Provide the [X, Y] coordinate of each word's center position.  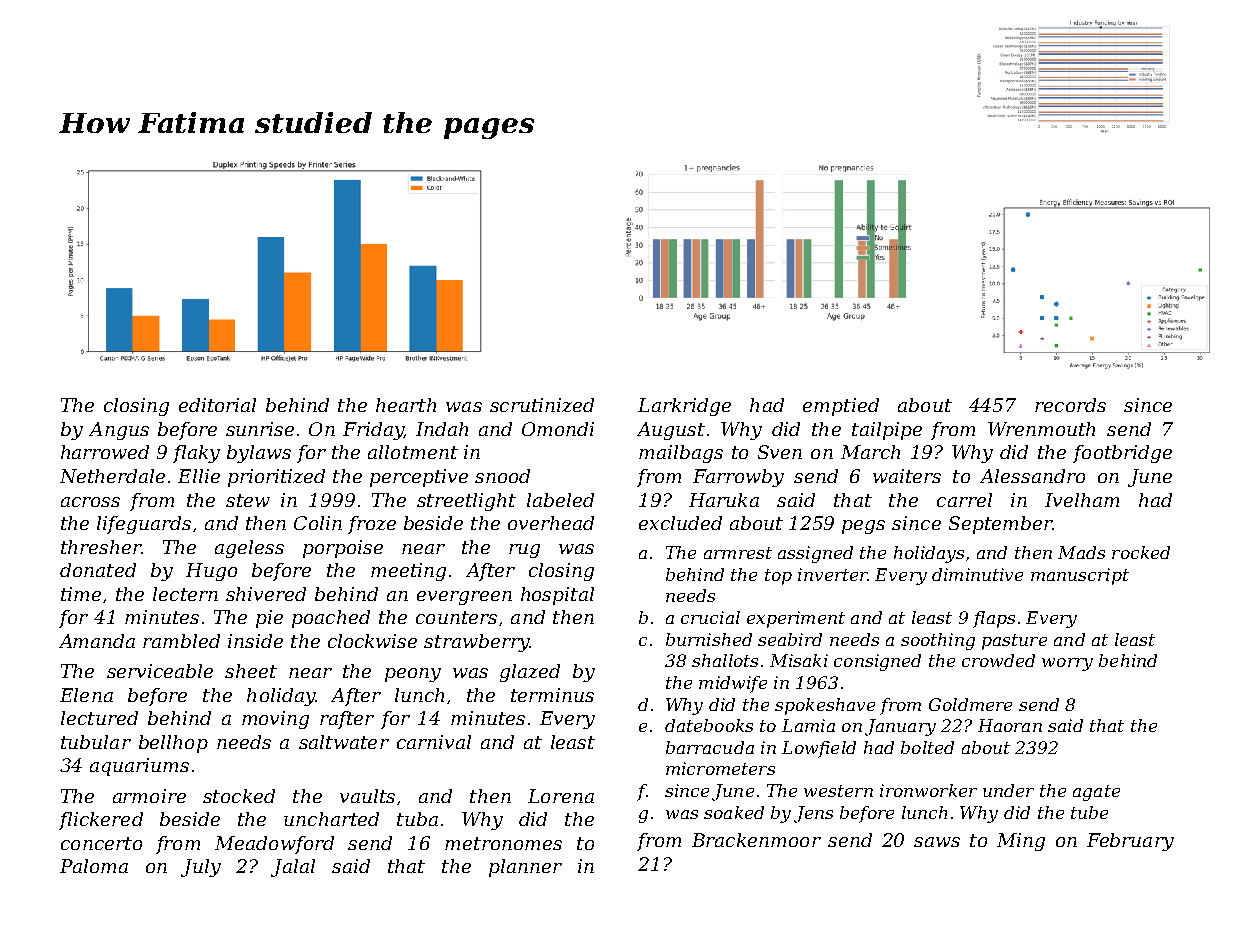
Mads [1081, 552]
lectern [185, 594]
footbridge [1122, 454]
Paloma [94, 866]
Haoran [1010, 725]
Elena [86, 695]
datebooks [709, 725]
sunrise [260, 429]
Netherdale [112, 476]
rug [524, 551]
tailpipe [887, 431]
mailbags [681, 454]
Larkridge [684, 407]
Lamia [808, 725]
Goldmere [970, 704]
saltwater [344, 742]
